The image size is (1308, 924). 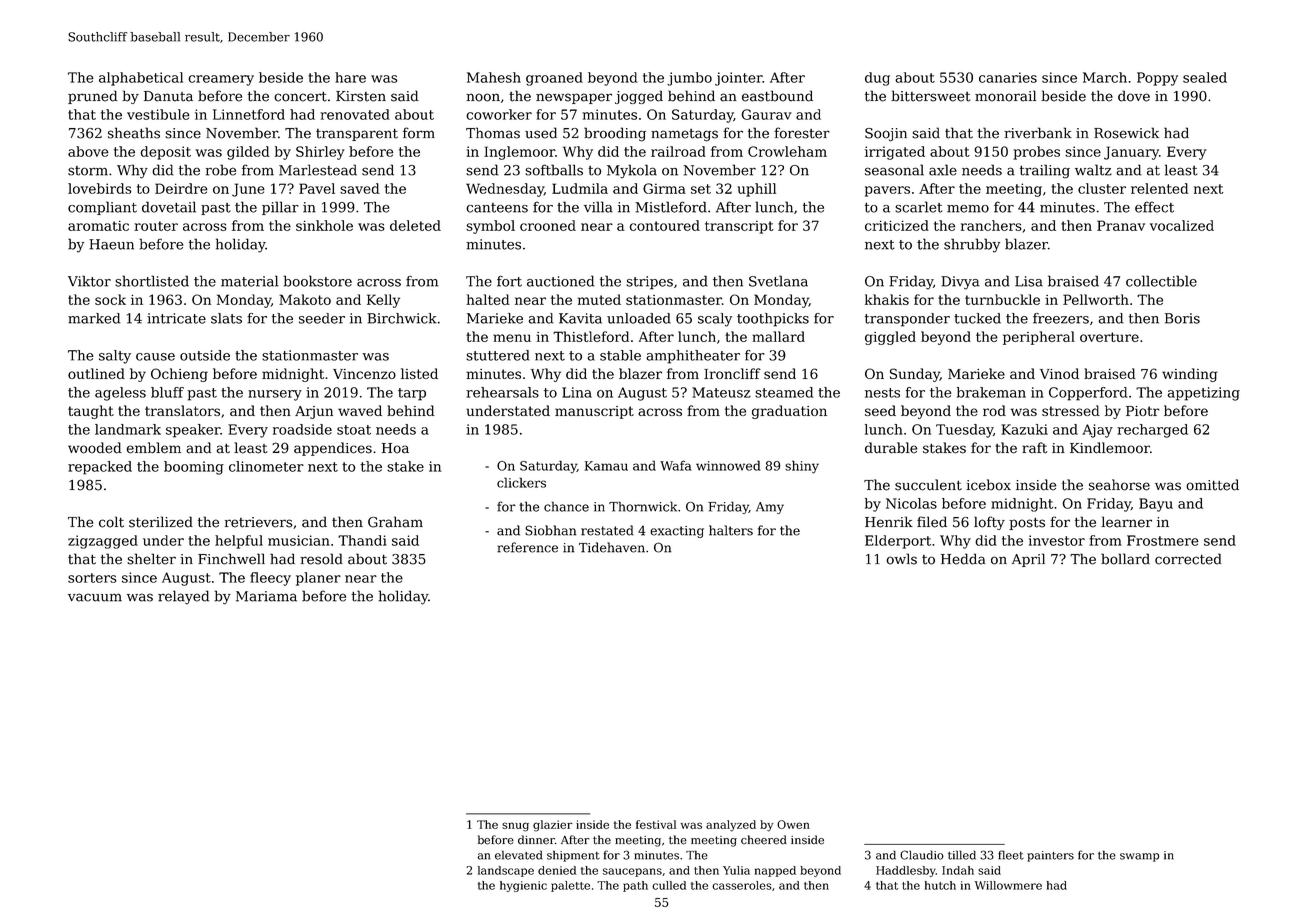 I want to click on gilded, so click(x=248, y=153).
